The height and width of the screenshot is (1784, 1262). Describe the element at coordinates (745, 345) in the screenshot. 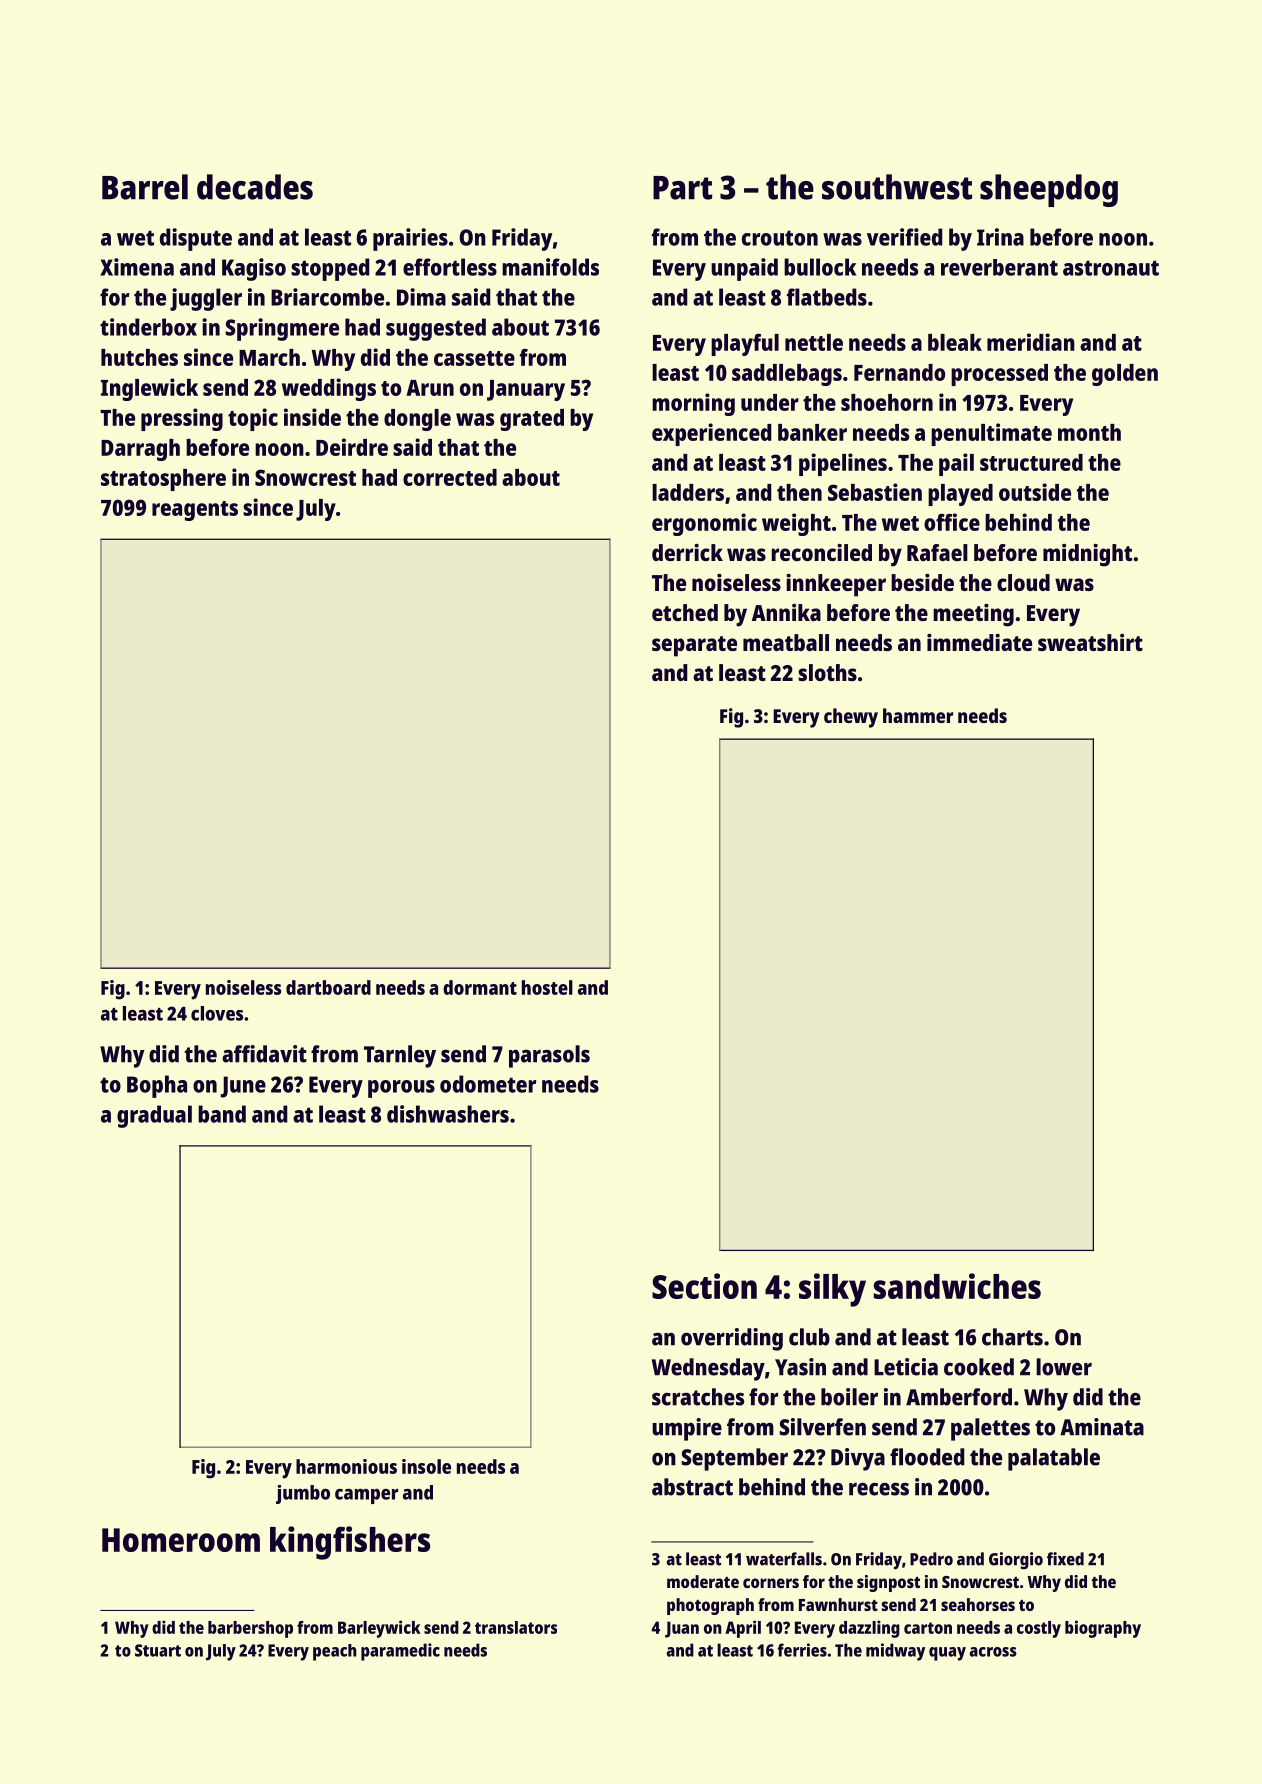

I see `playful` at that location.
